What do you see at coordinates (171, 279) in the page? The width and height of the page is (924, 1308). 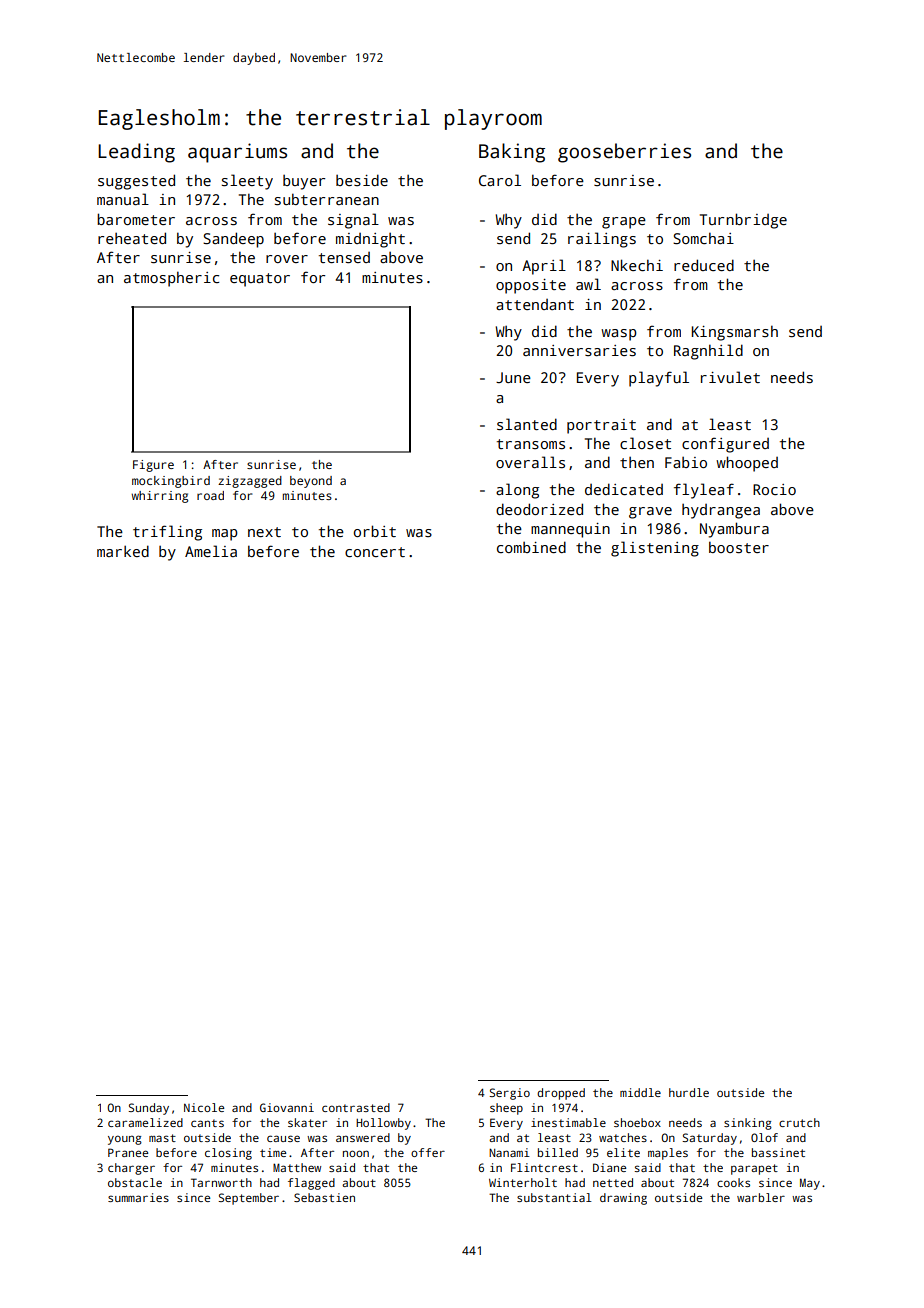 I see `atmospheric` at bounding box center [171, 279].
